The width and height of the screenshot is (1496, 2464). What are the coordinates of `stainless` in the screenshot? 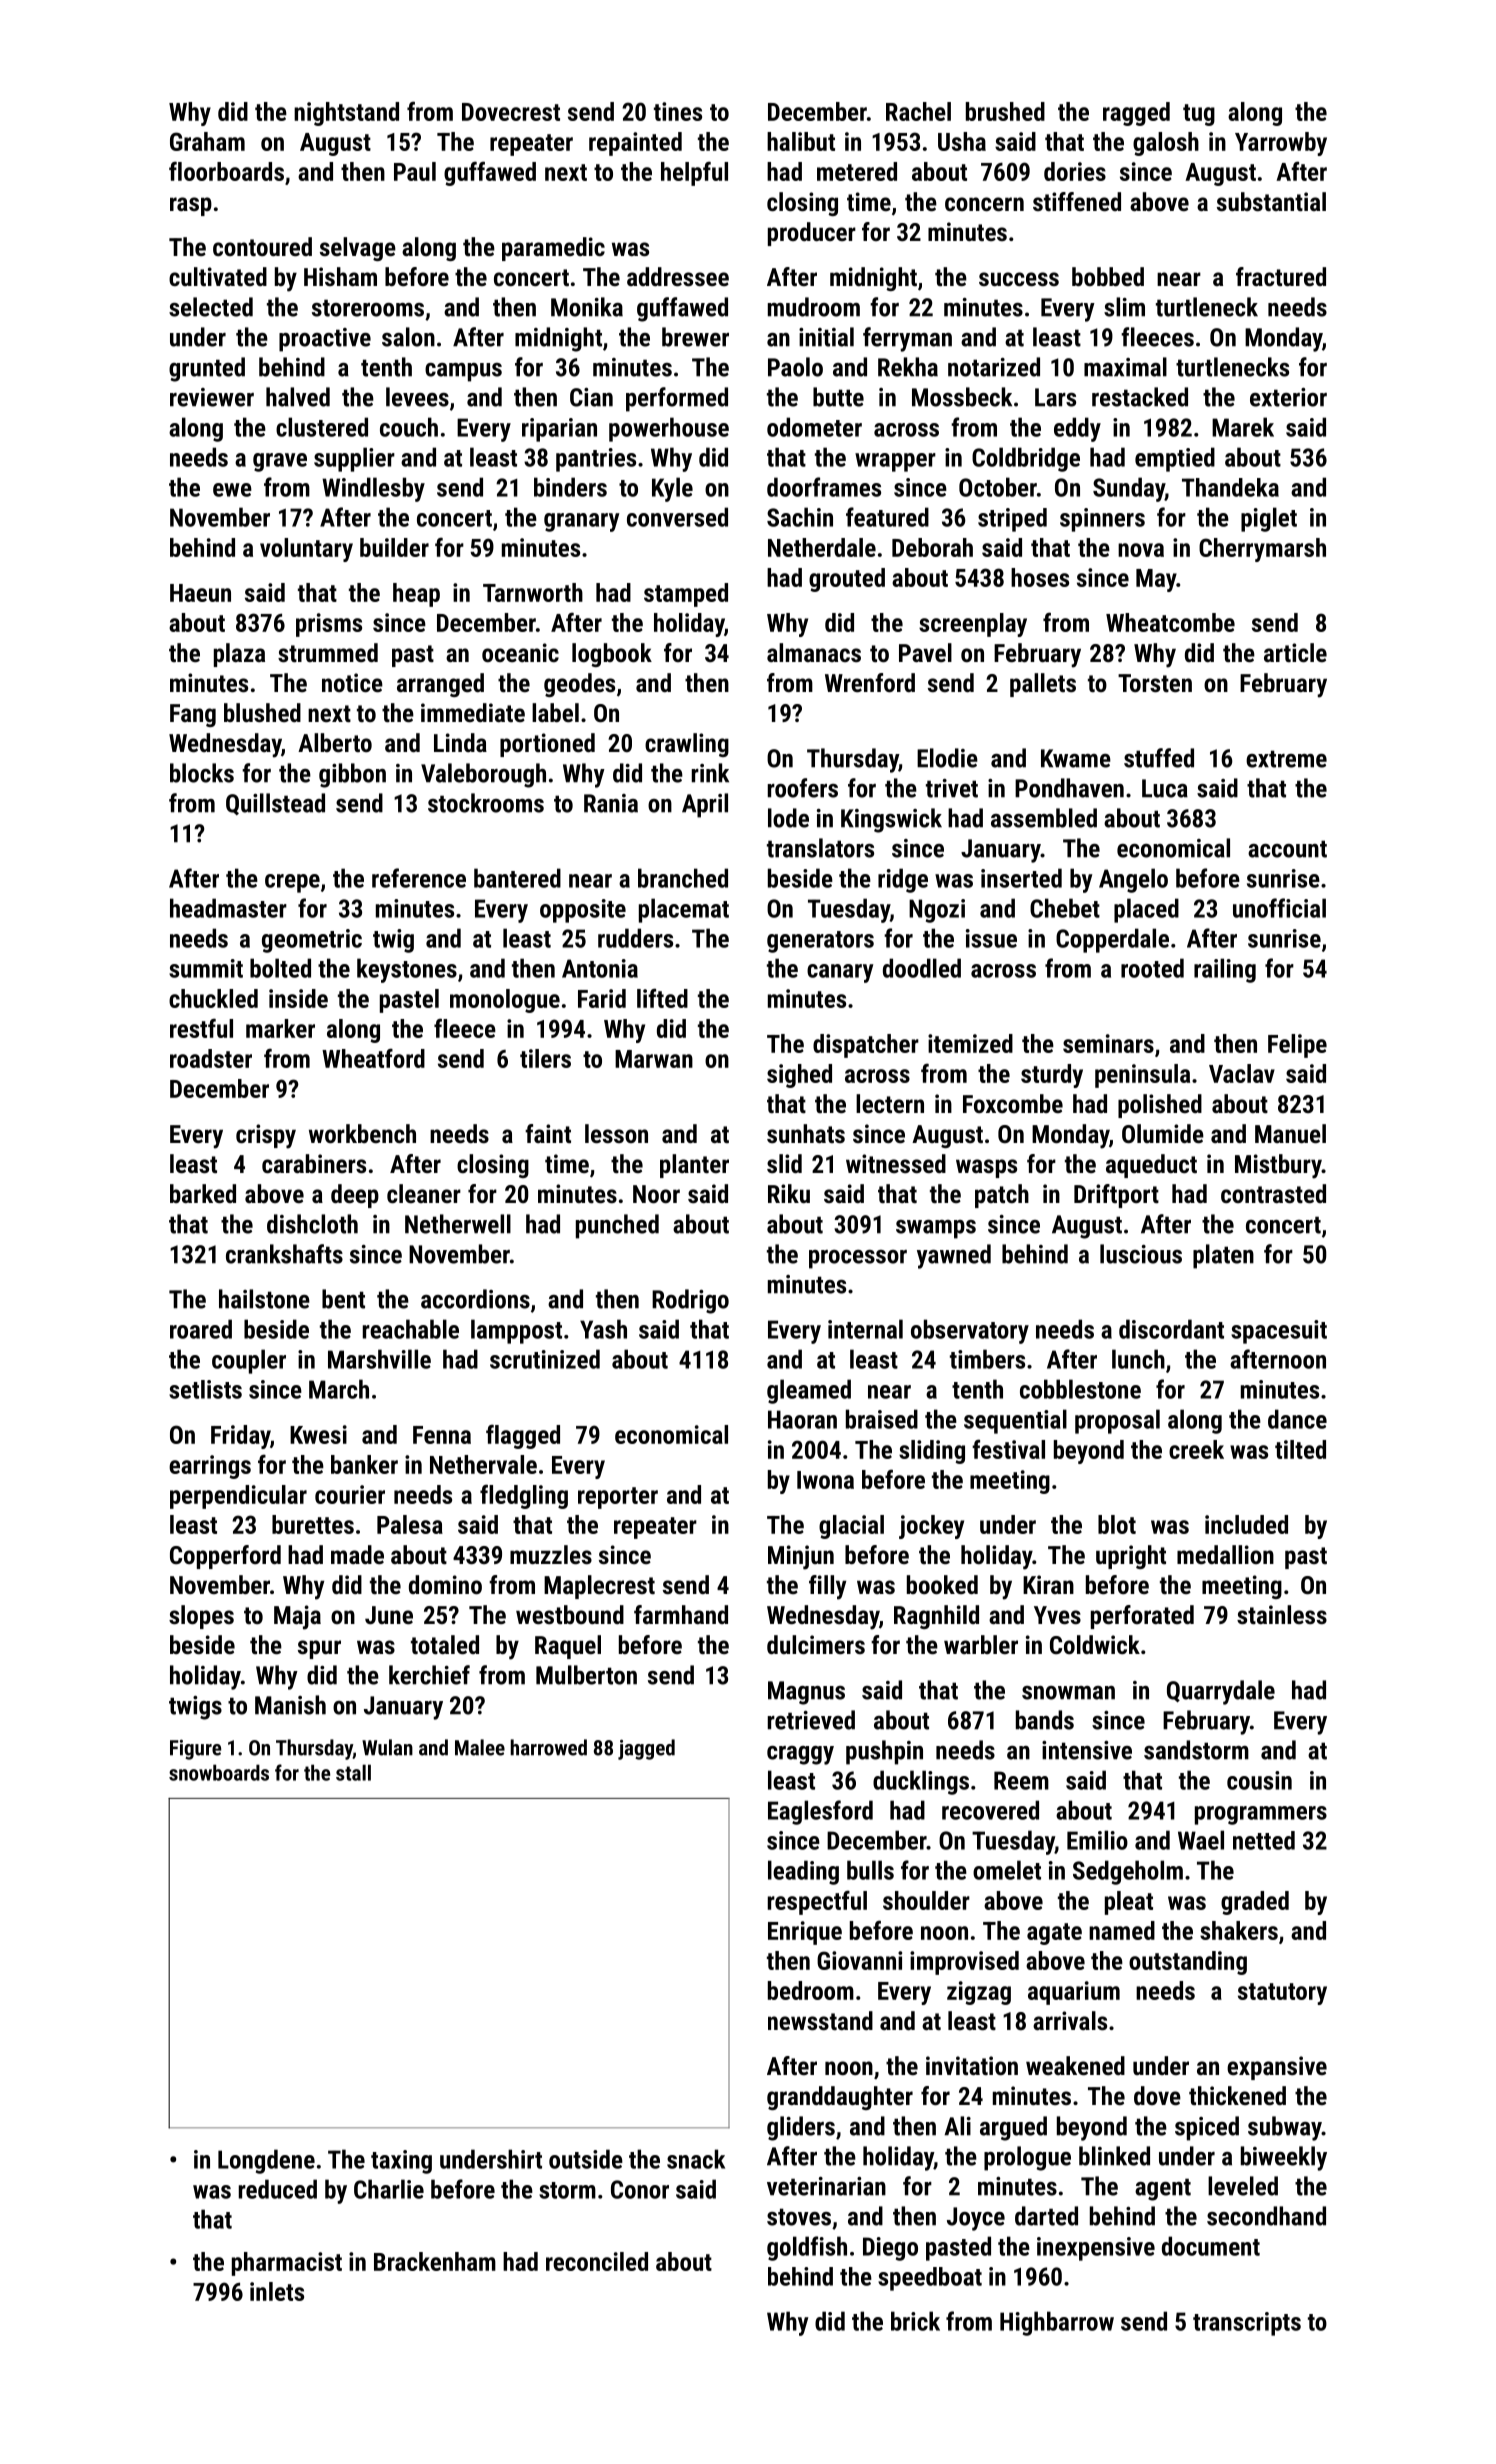 It's located at (1282, 1614).
